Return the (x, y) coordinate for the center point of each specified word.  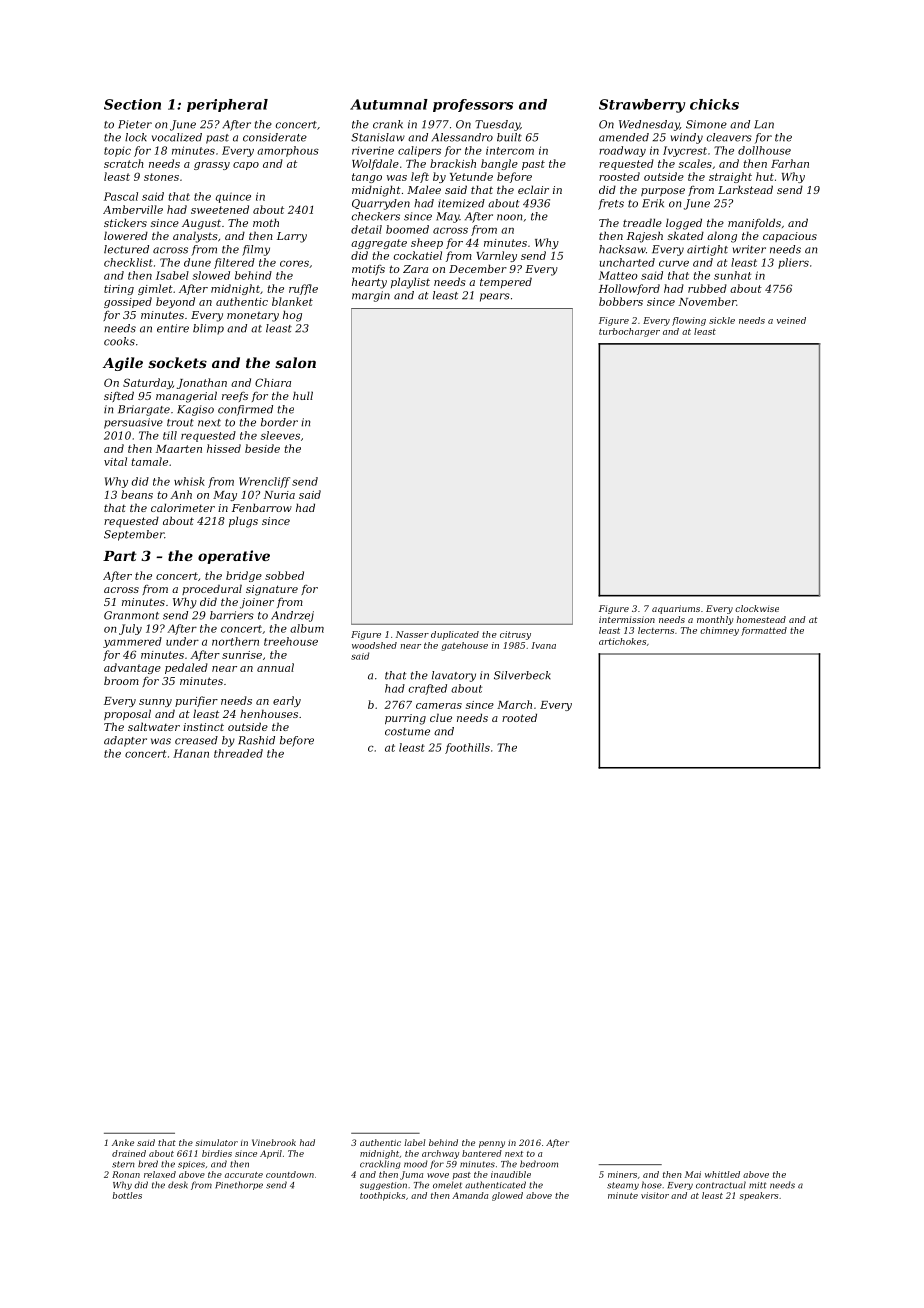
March (514, 704)
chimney (719, 631)
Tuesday (497, 125)
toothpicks (382, 1196)
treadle (642, 222)
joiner (257, 603)
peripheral (227, 105)
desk (178, 1185)
